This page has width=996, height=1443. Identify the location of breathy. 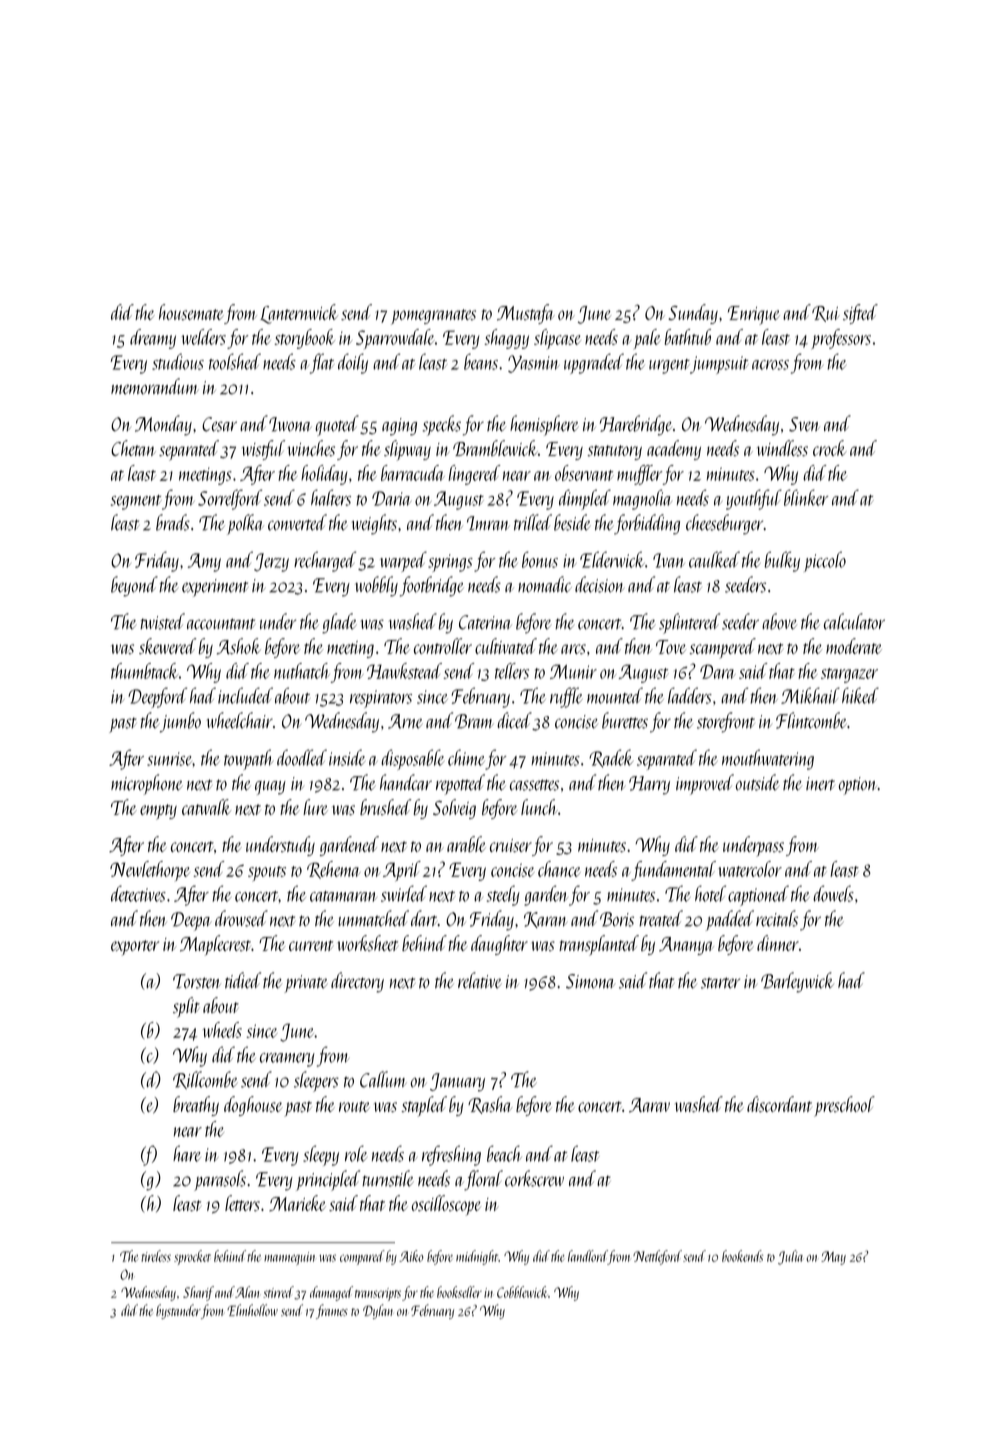
(196, 1106).
